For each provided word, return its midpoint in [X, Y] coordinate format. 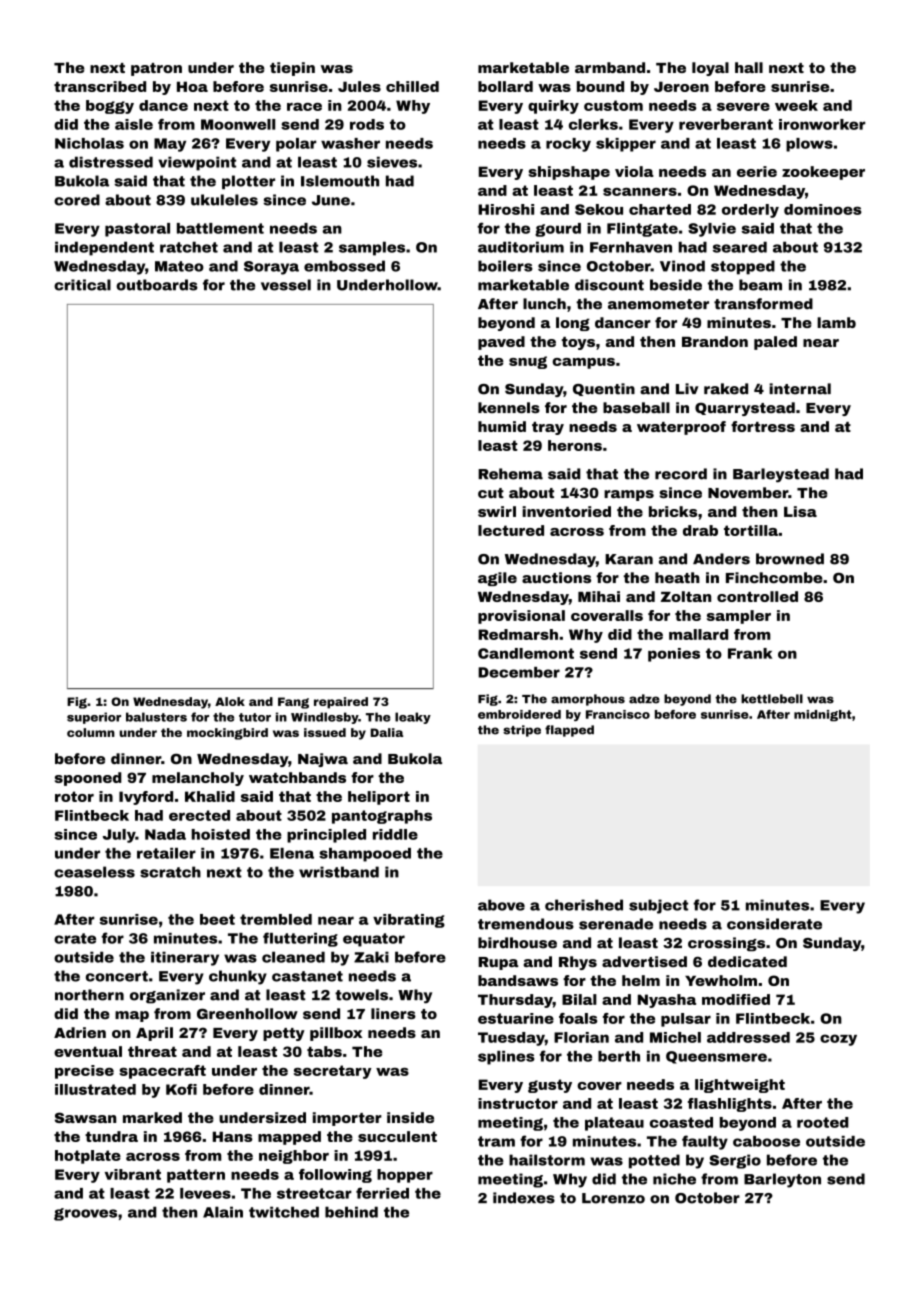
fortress [763, 426]
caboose [766, 1141]
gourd [558, 230]
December [519, 672]
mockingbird [227, 734]
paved [501, 343]
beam [760, 285]
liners [393, 1013]
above [501, 905]
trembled [276, 919]
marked [152, 1117]
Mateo [179, 266]
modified [736, 999]
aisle [134, 124]
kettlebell [772, 699]
